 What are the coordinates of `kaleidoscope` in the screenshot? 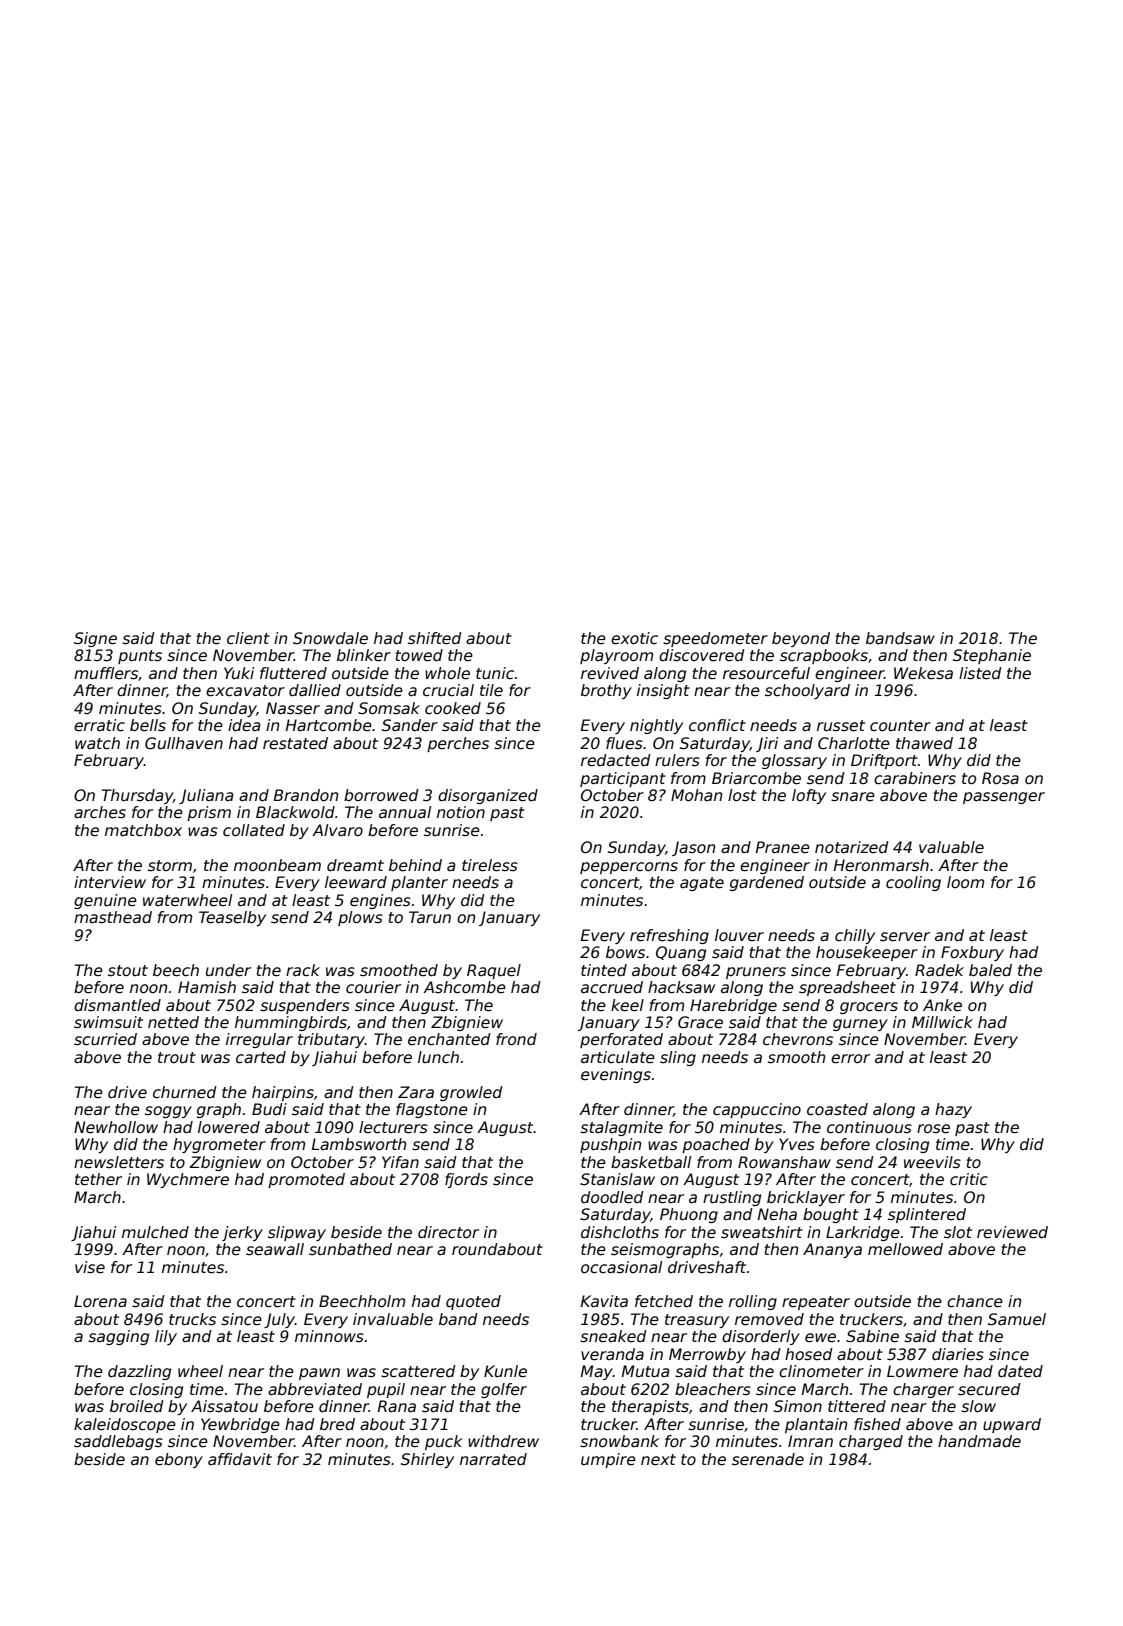 It's located at (125, 1425).
